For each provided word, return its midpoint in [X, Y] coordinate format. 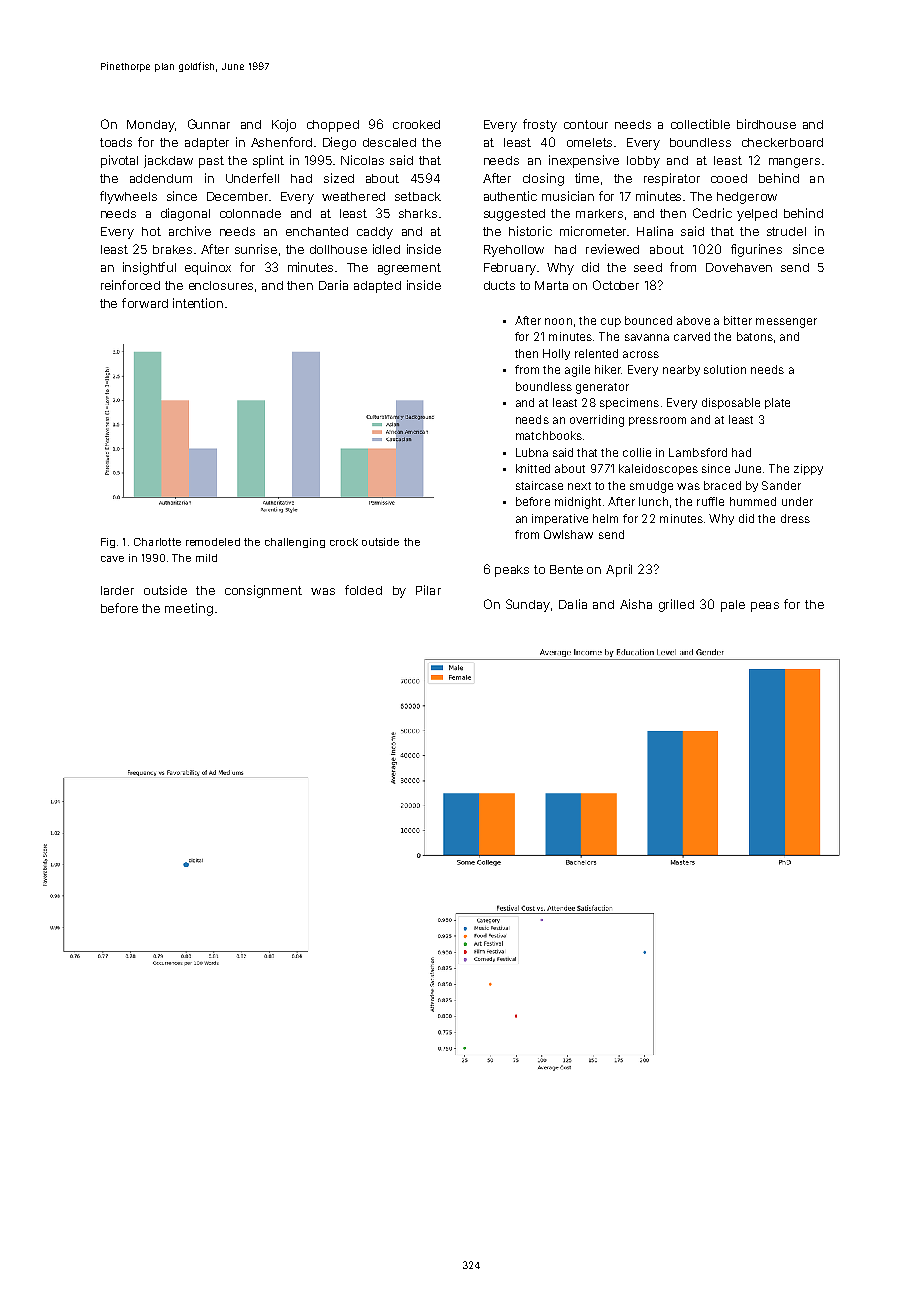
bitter [738, 320]
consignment [263, 591]
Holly [556, 354]
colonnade [250, 213]
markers [599, 213]
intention [198, 303]
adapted [377, 287]
